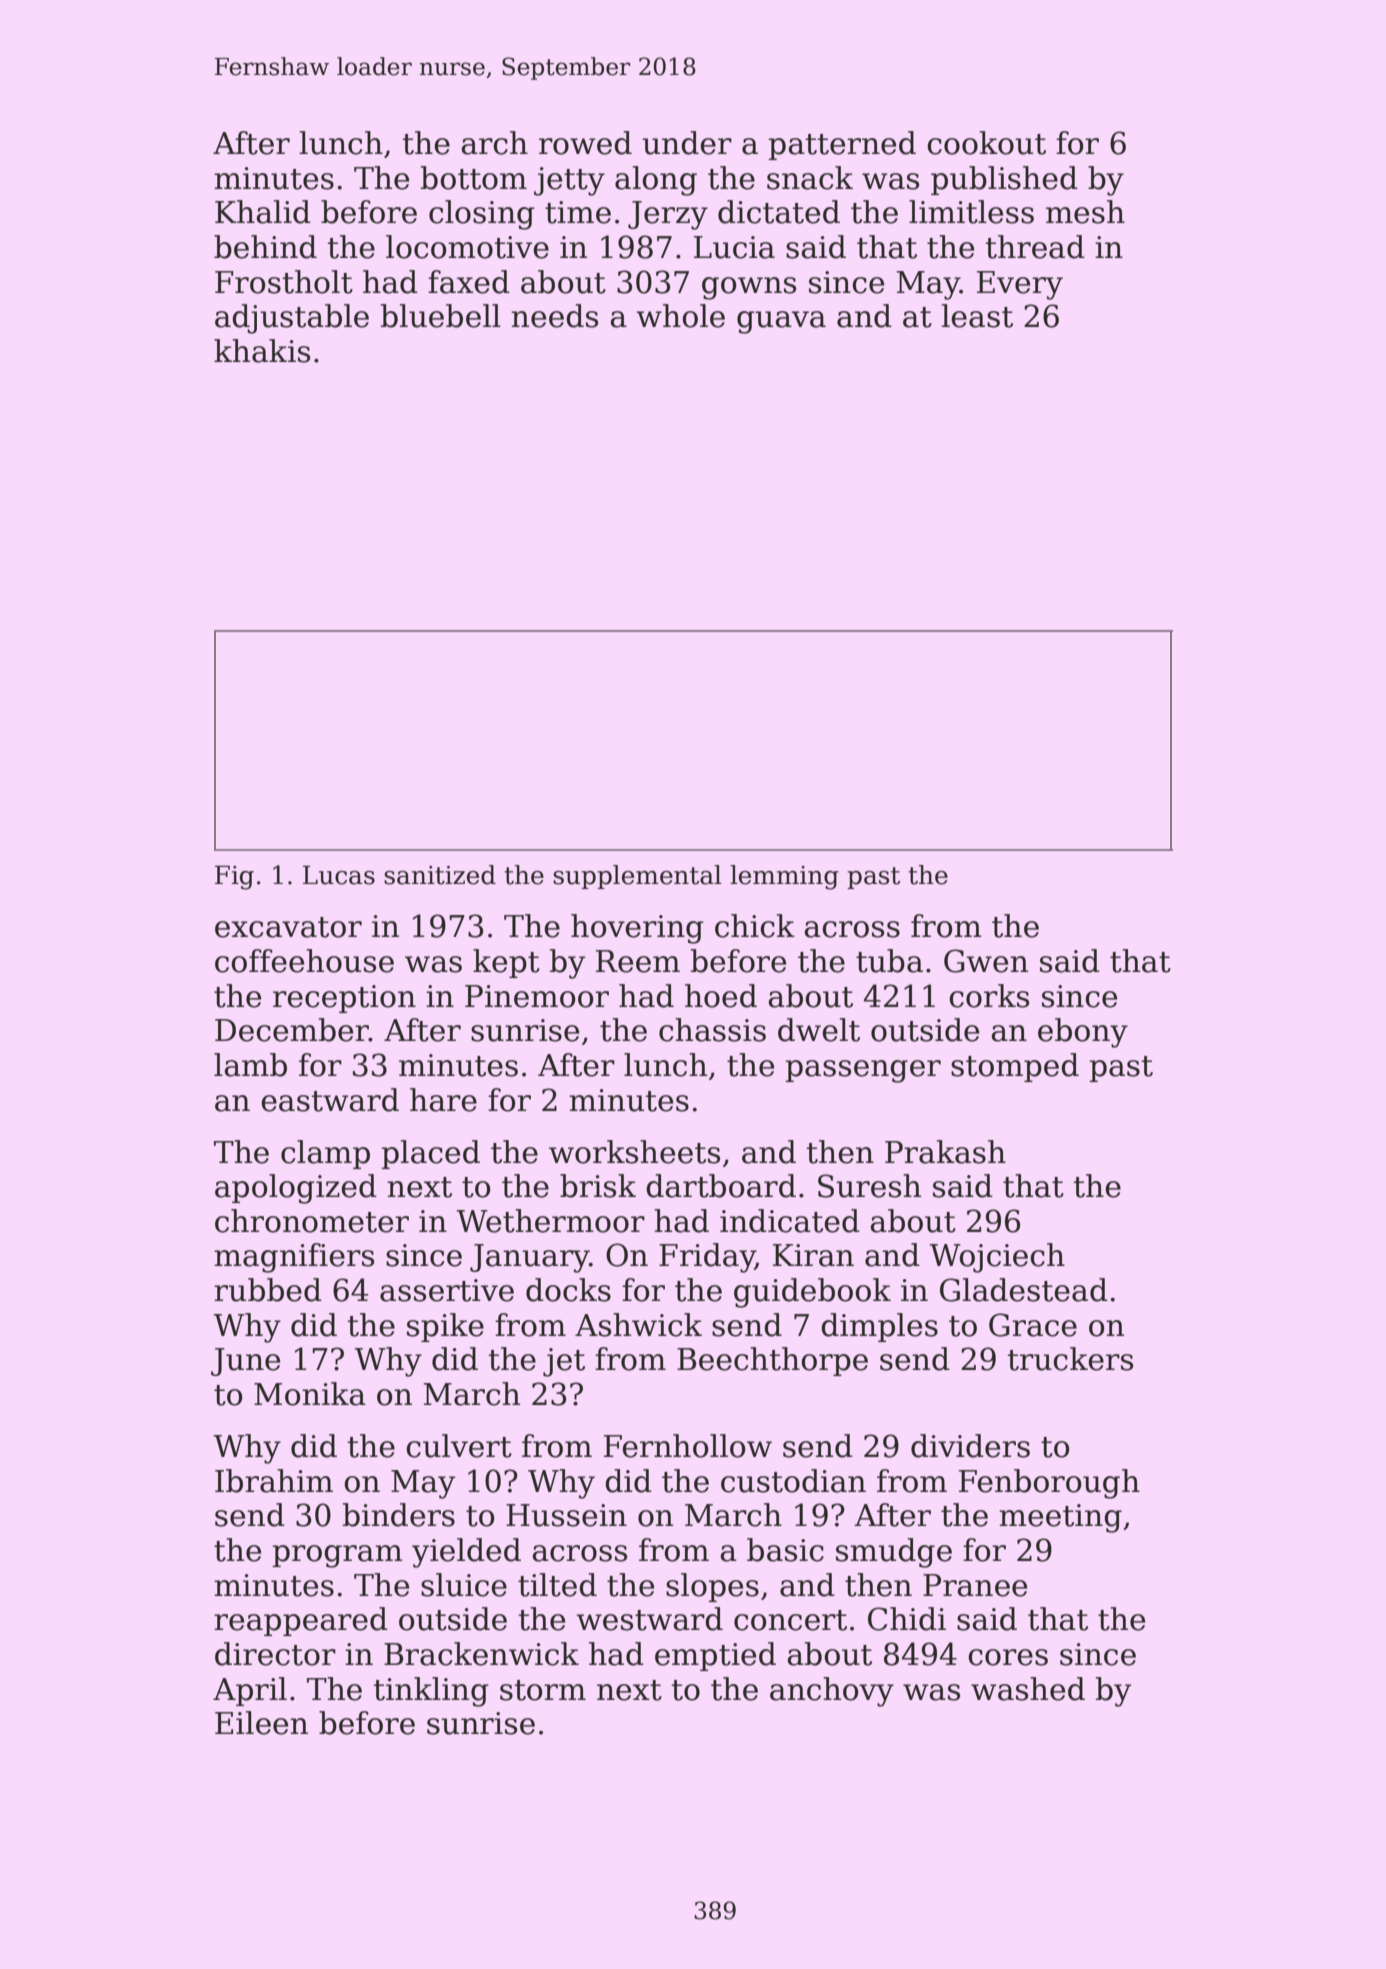  I want to click on bluebell, so click(441, 316).
